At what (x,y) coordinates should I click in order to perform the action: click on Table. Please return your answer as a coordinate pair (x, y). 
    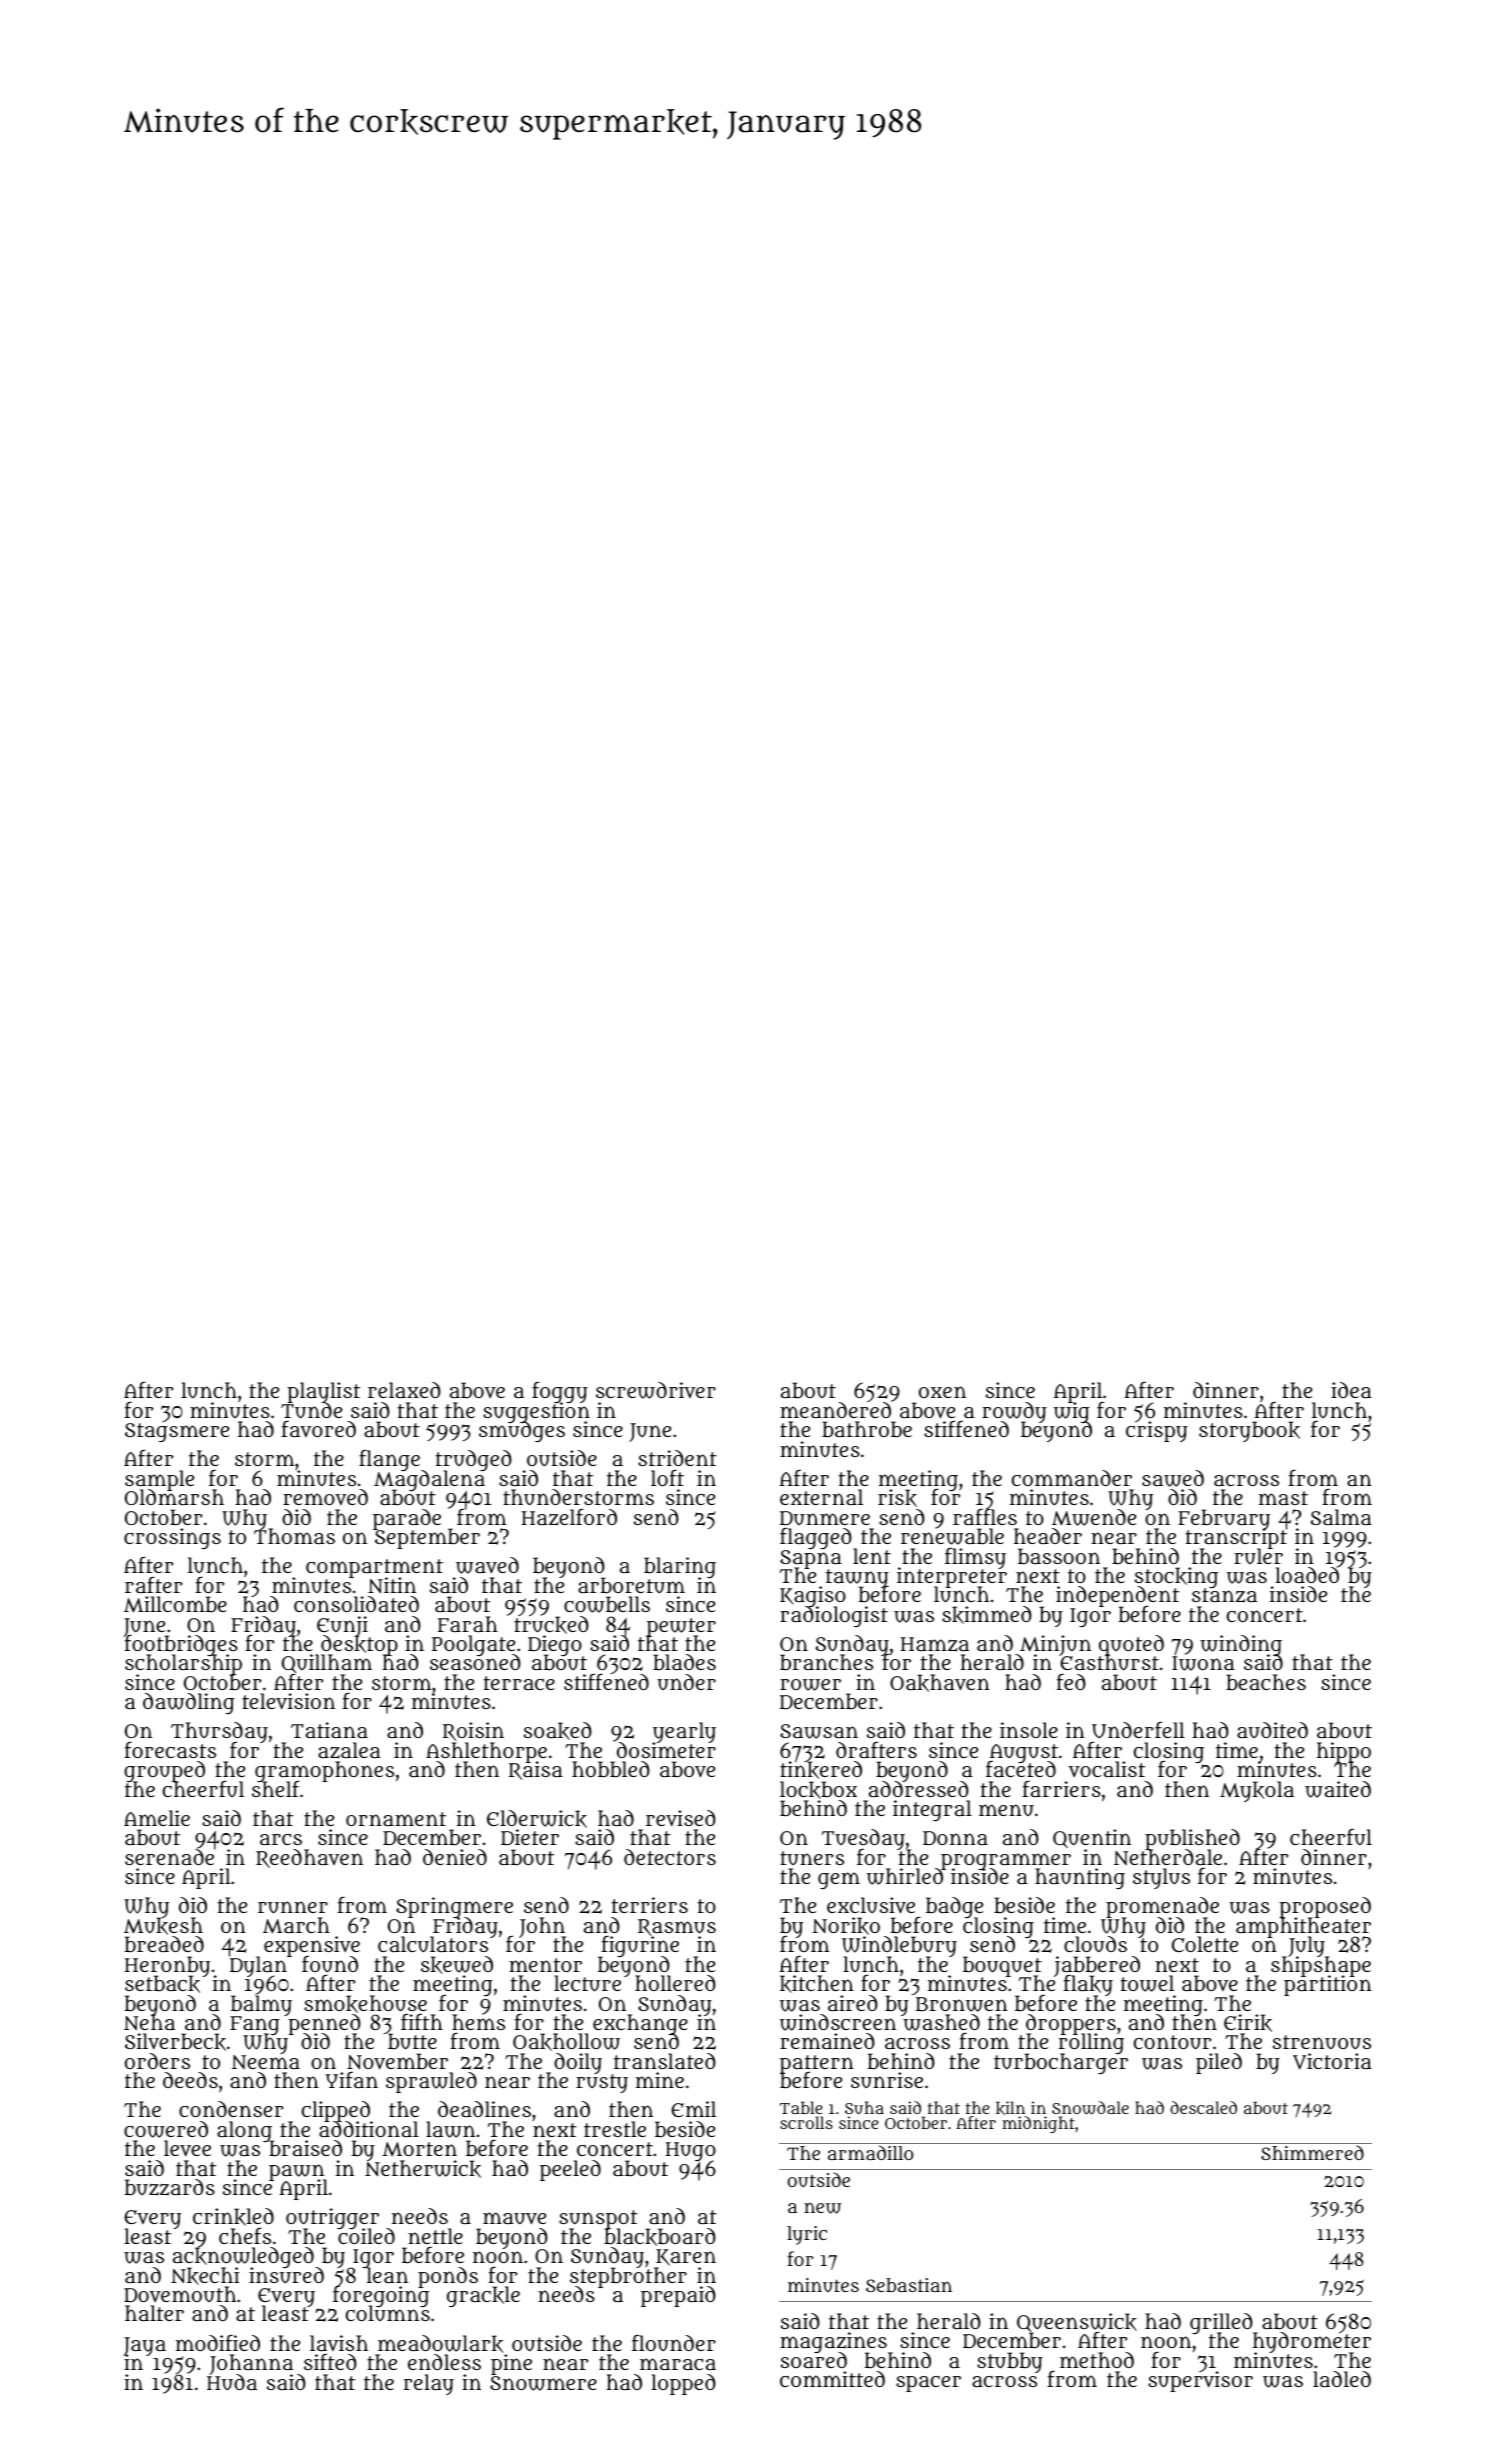
    Looking at the image, I should click on (801, 2107).
